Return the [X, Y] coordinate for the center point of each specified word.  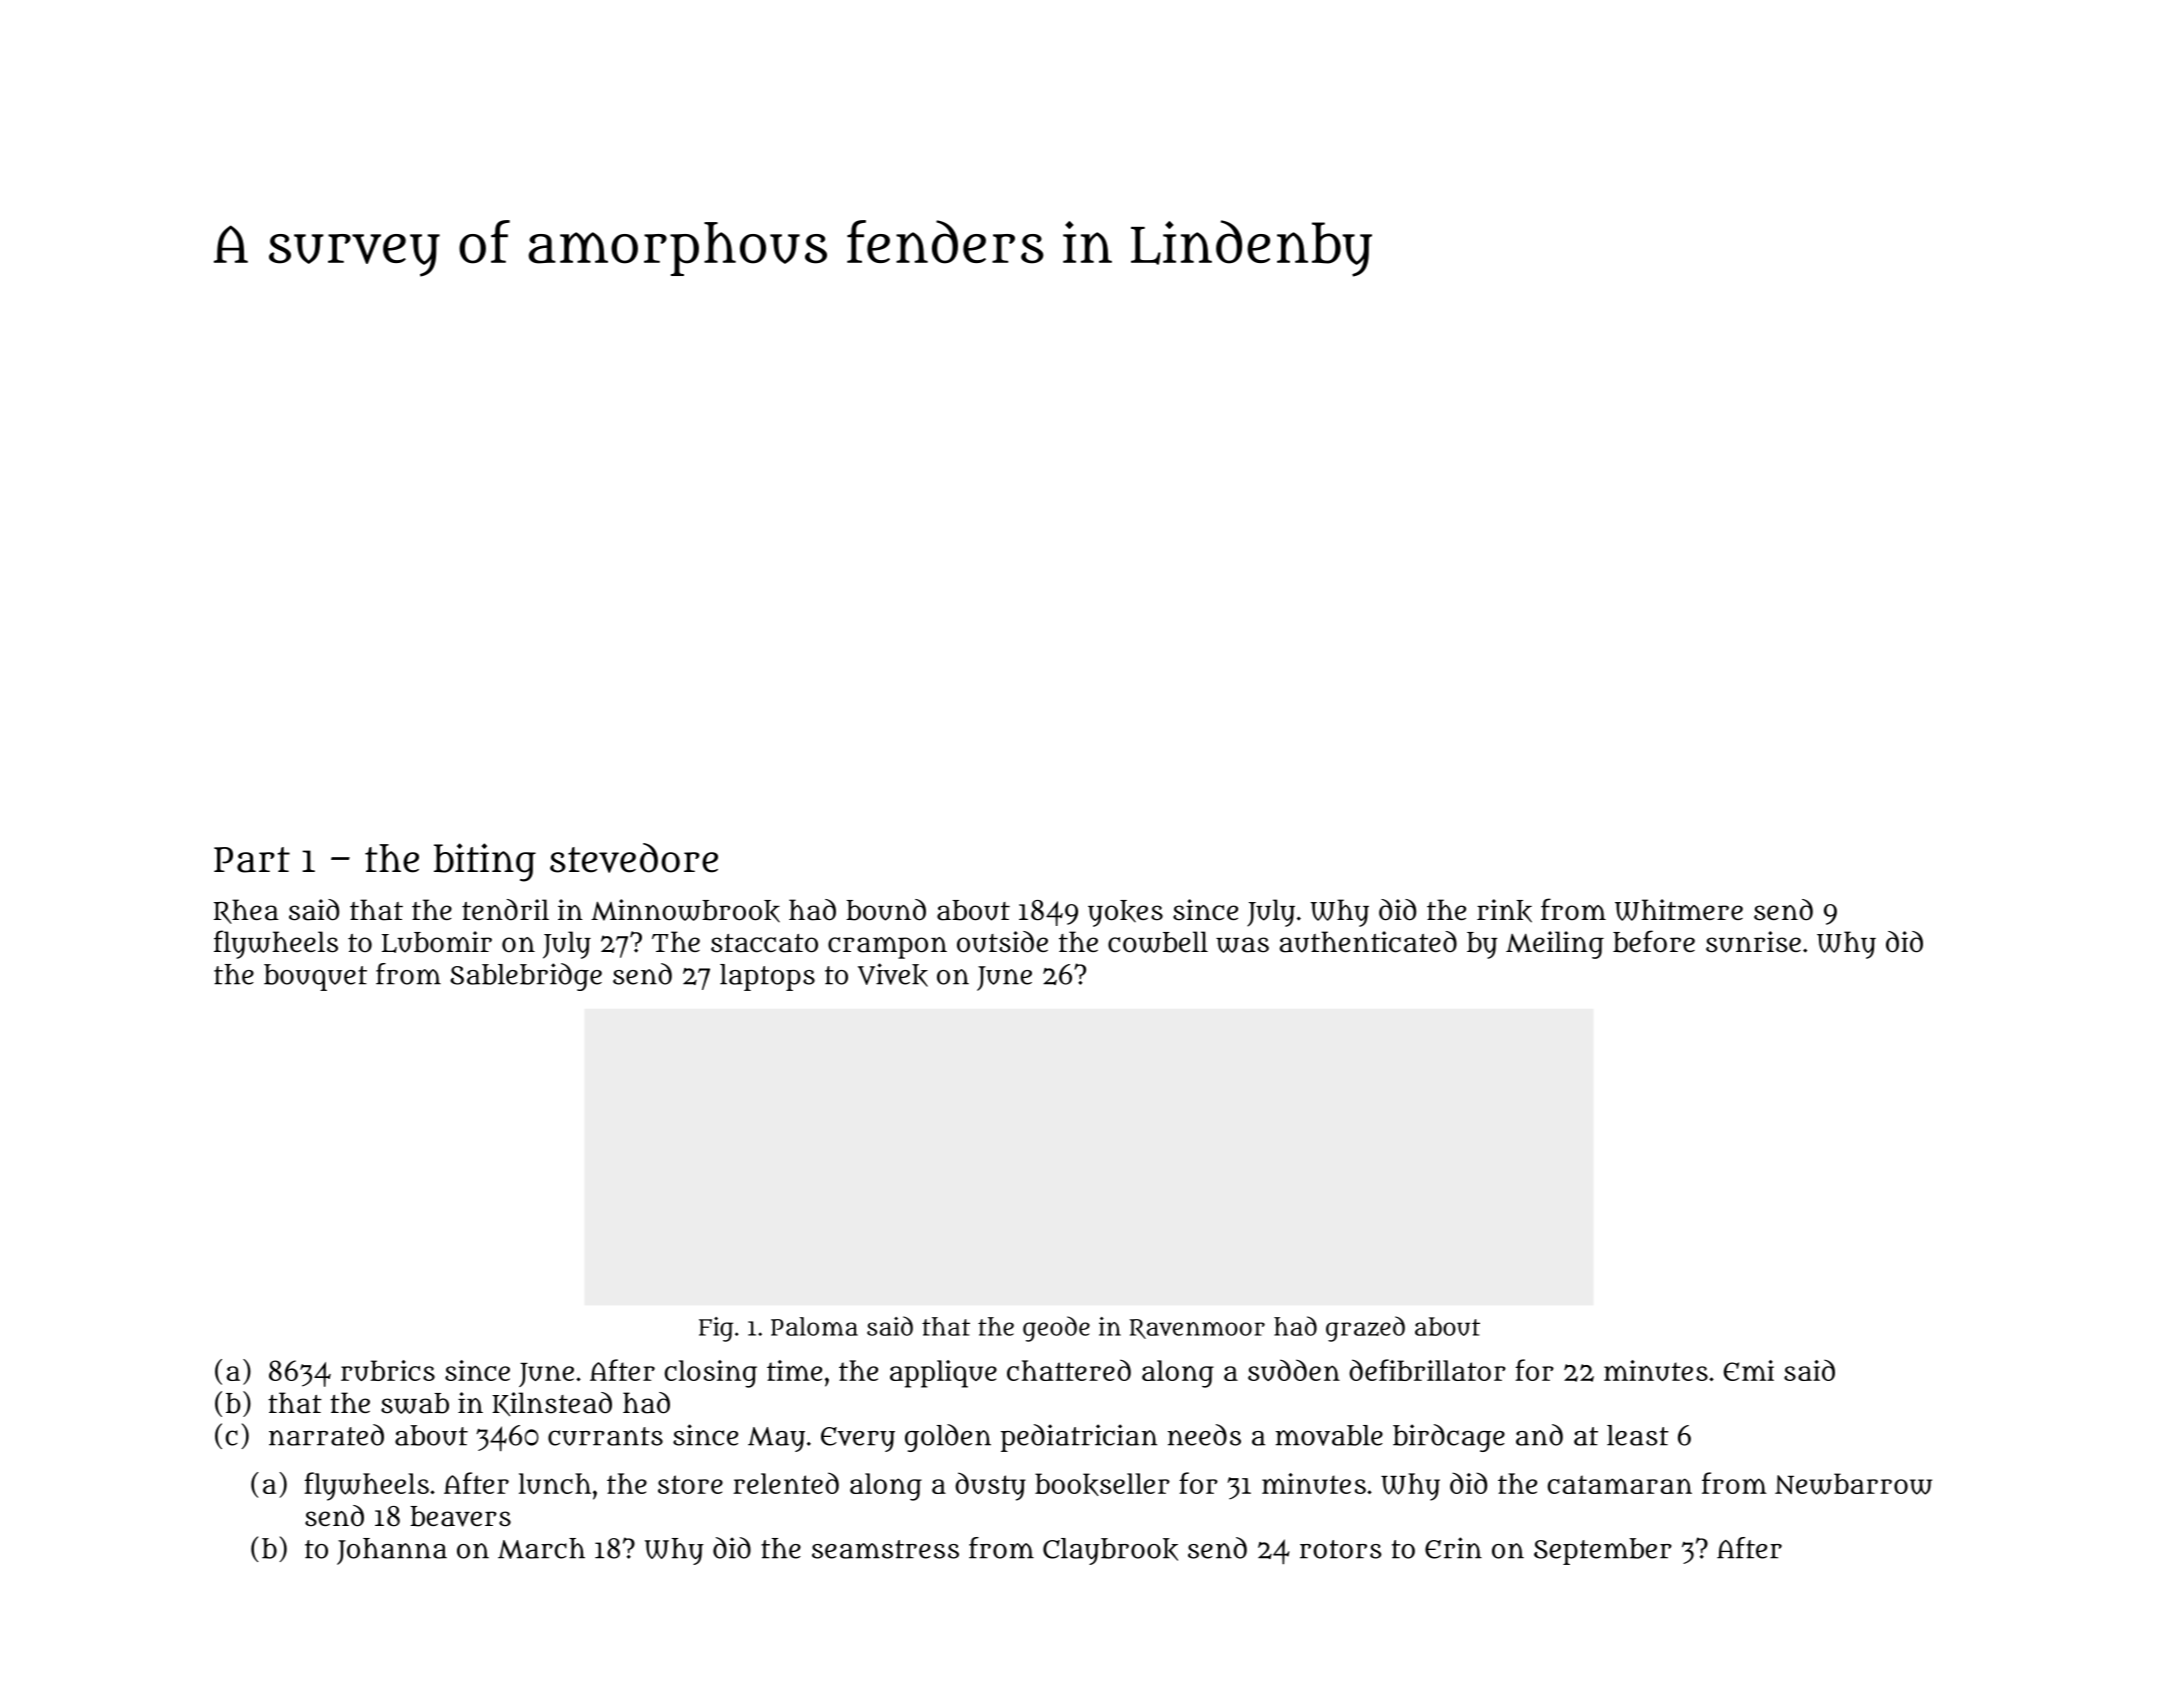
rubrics [388, 1370]
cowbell [1158, 942]
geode [1056, 1329]
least [1638, 1435]
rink [1504, 911]
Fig [716, 1329]
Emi [1749, 1370]
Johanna [392, 1551]
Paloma [814, 1326]
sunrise [1753, 942]
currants [605, 1436]
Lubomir [437, 942]
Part [252, 860]
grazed [1365, 1329]
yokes [1125, 913]
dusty [990, 1486]
